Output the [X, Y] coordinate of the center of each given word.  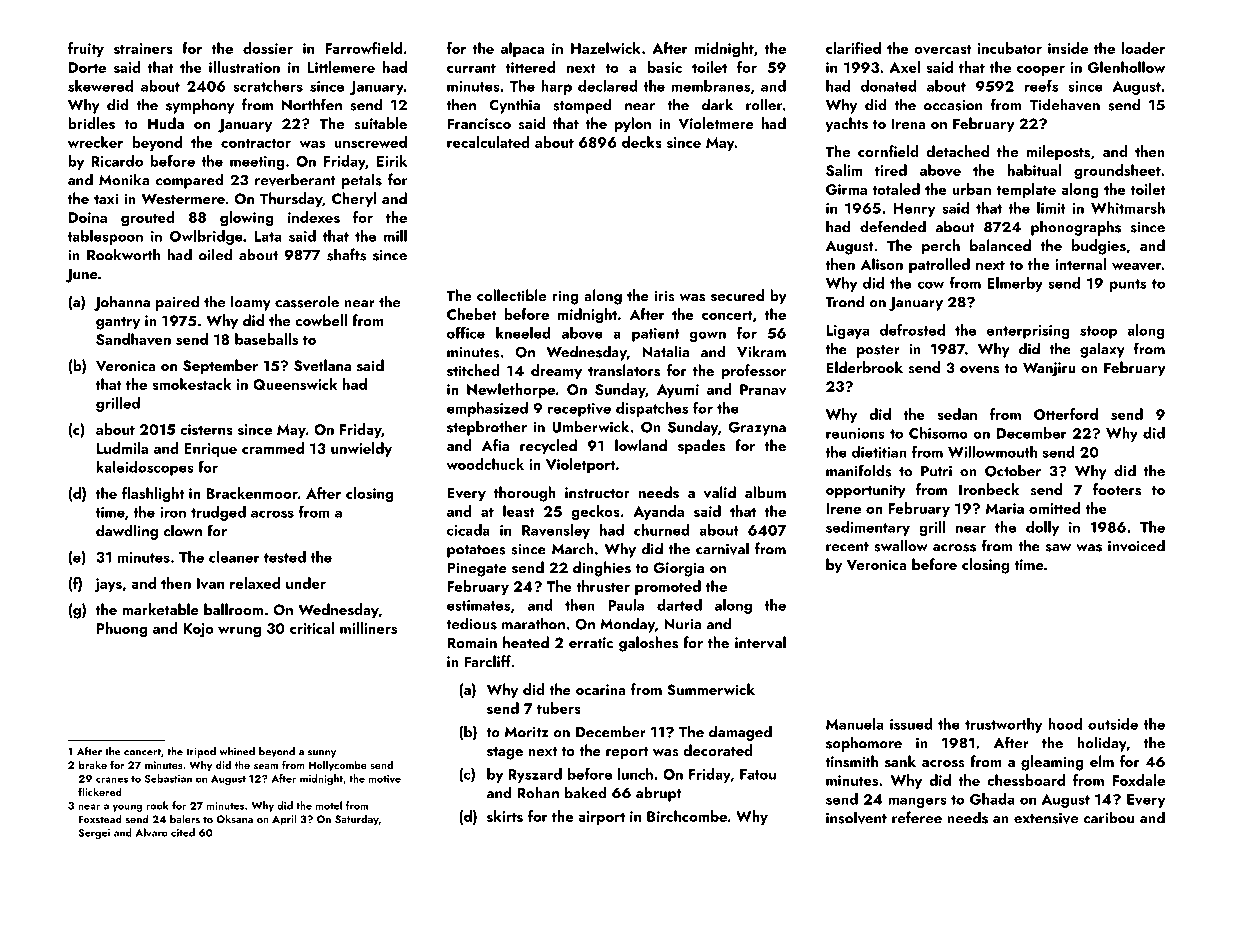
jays [108, 585]
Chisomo [938, 433]
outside [1113, 724]
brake [93, 764]
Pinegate [477, 569]
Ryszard [535, 775]
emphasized [487, 409]
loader [1143, 48]
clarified [853, 48]
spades [701, 447]
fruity [86, 49]
